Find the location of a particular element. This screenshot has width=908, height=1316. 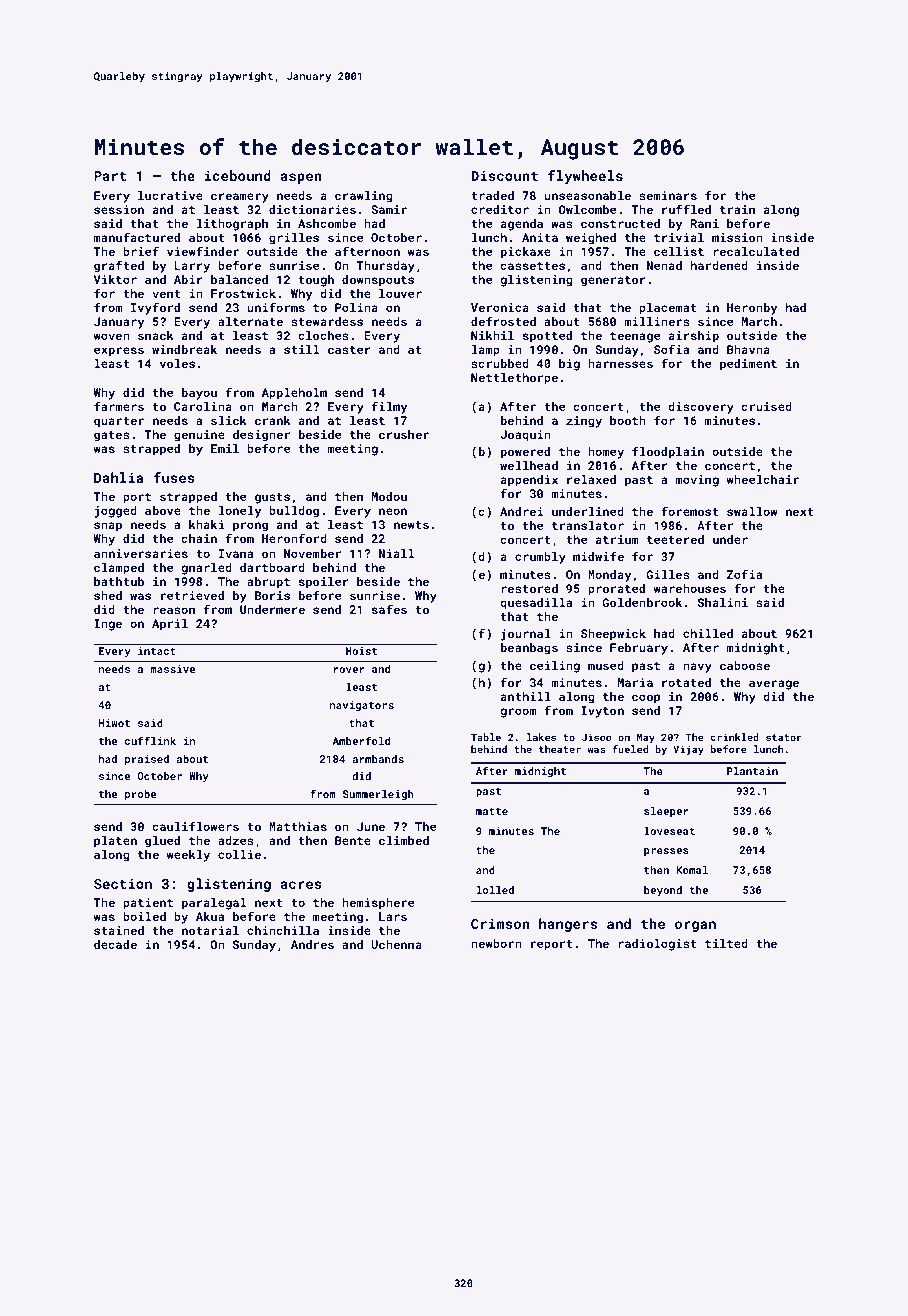

crusher is located at coordinates (404, 434).
